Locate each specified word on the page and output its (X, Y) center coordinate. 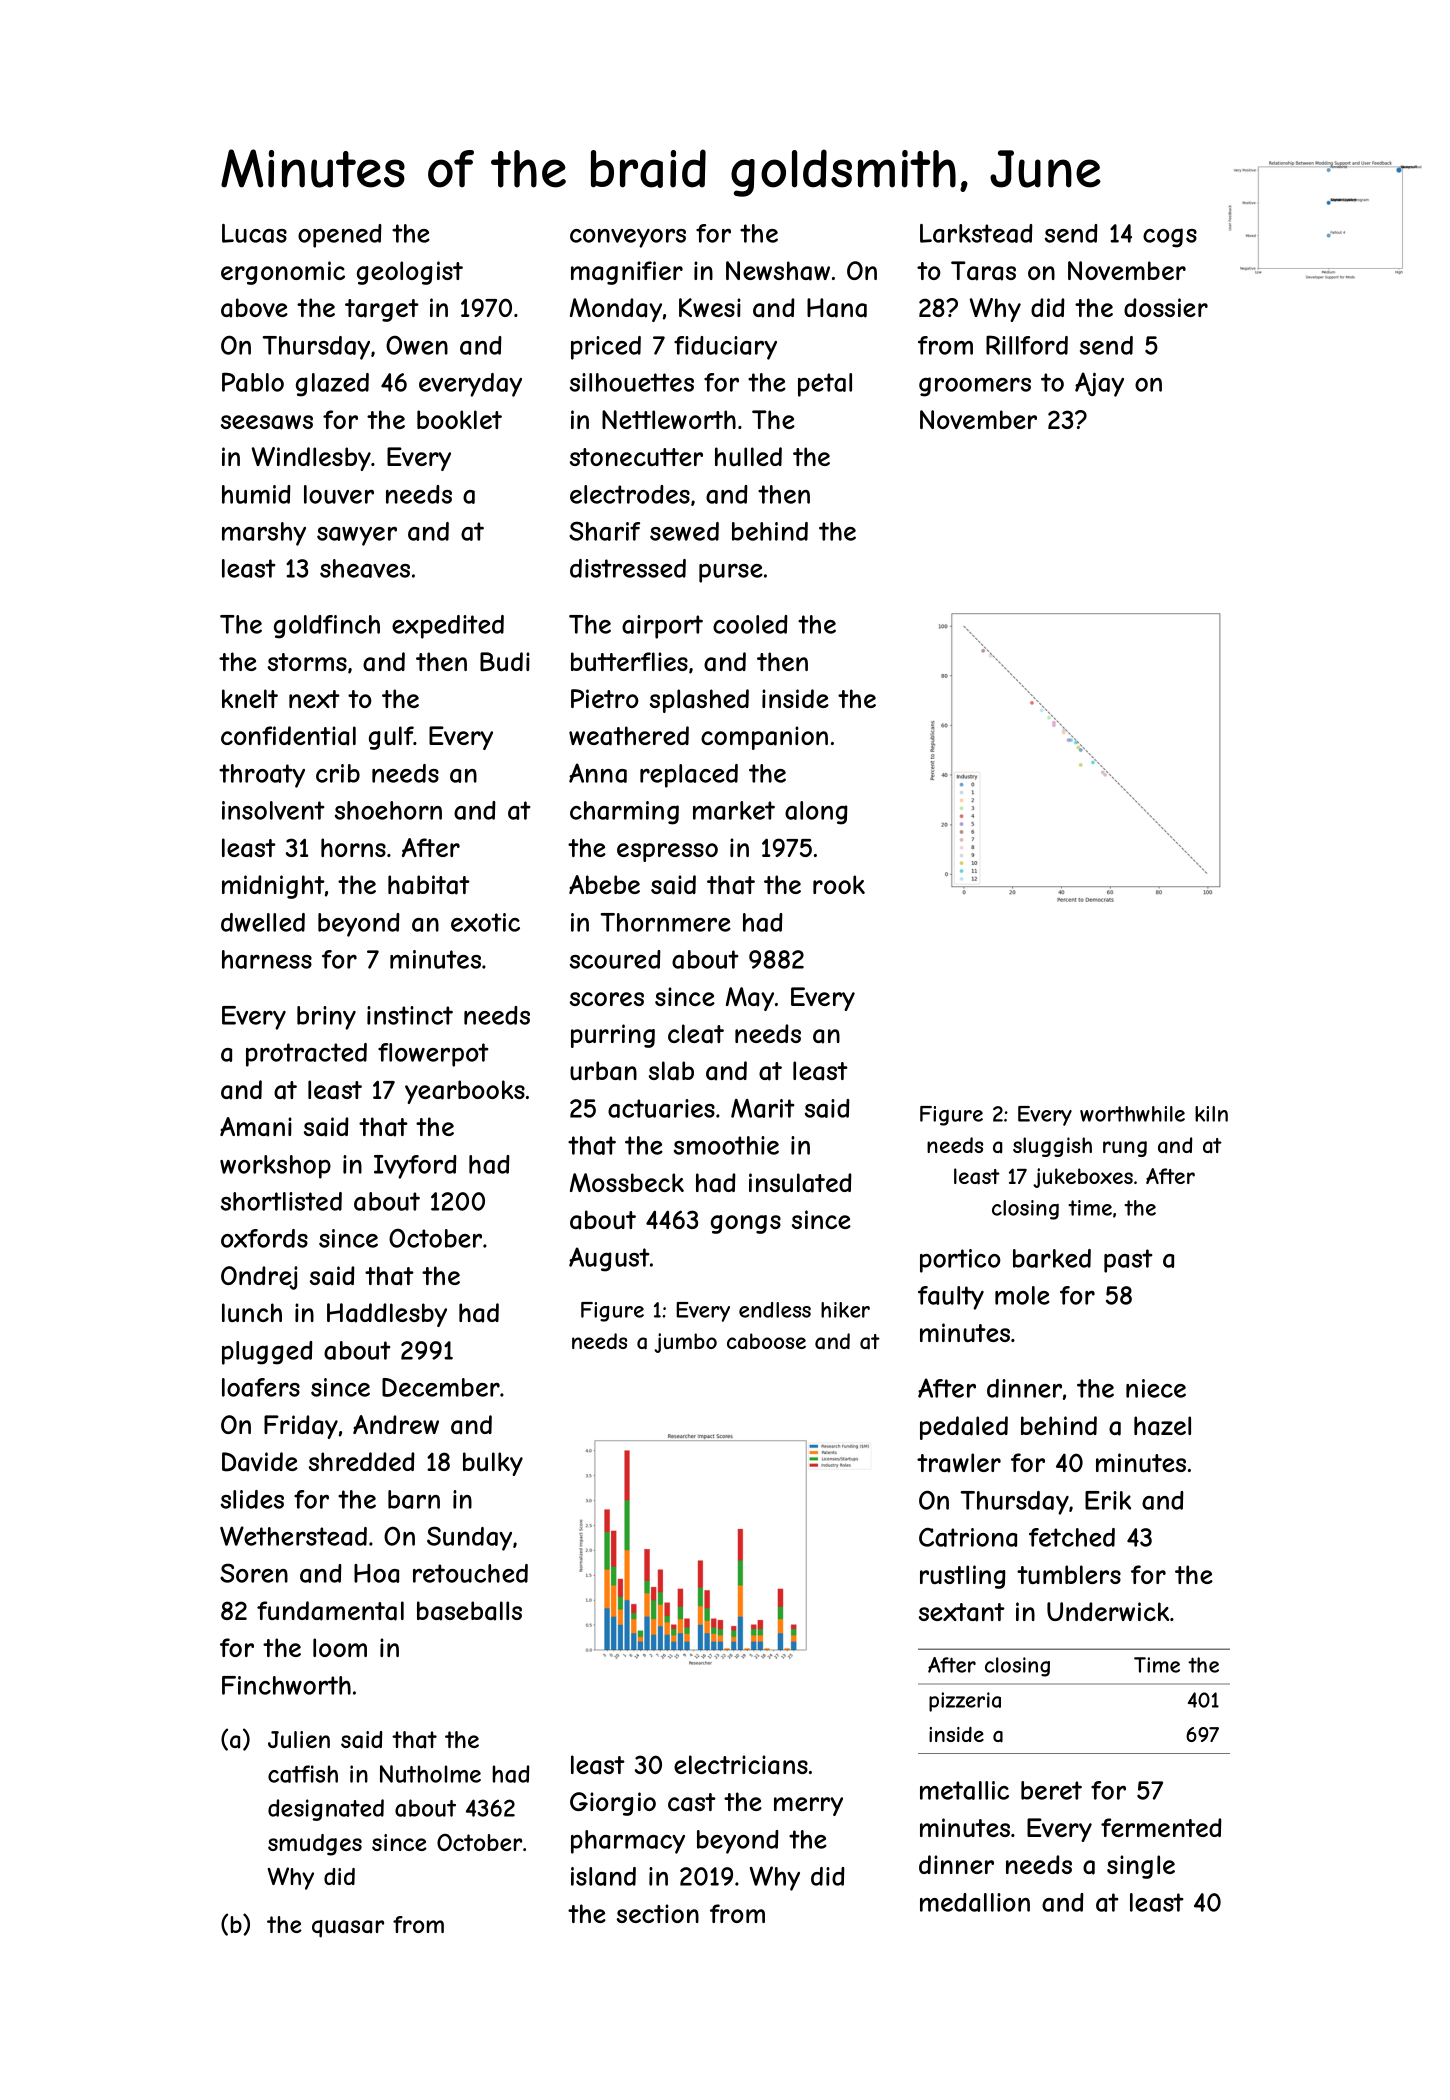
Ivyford (415, 1167)
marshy (264, 534)
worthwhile (1132, 1114)
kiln (1211, 1114)
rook (839, 884)
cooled (750, 624)
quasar (348, 1929)
